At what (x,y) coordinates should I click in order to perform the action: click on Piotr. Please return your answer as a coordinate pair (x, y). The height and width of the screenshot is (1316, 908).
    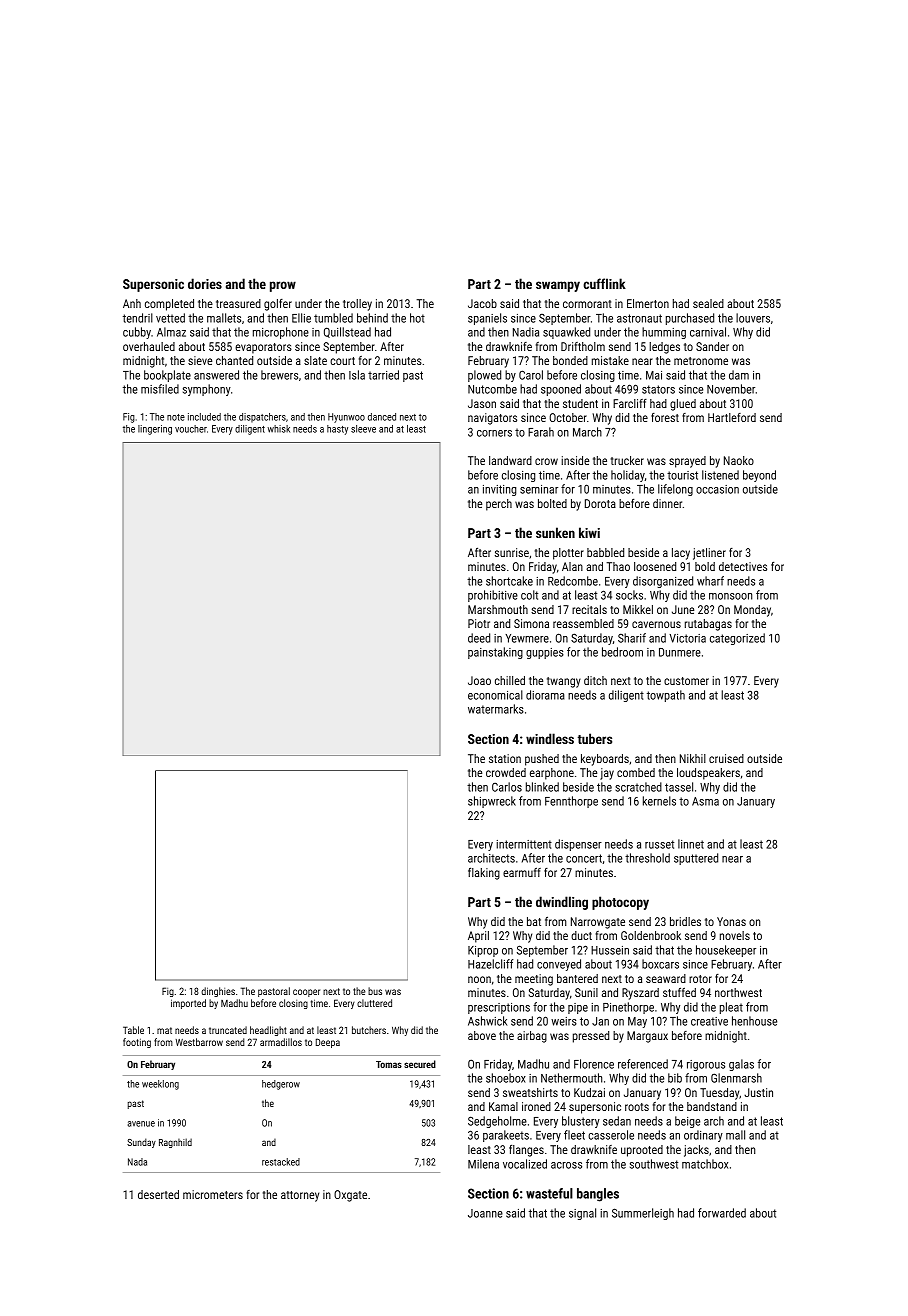
    Looking at the image, I should click on (479, 623).
